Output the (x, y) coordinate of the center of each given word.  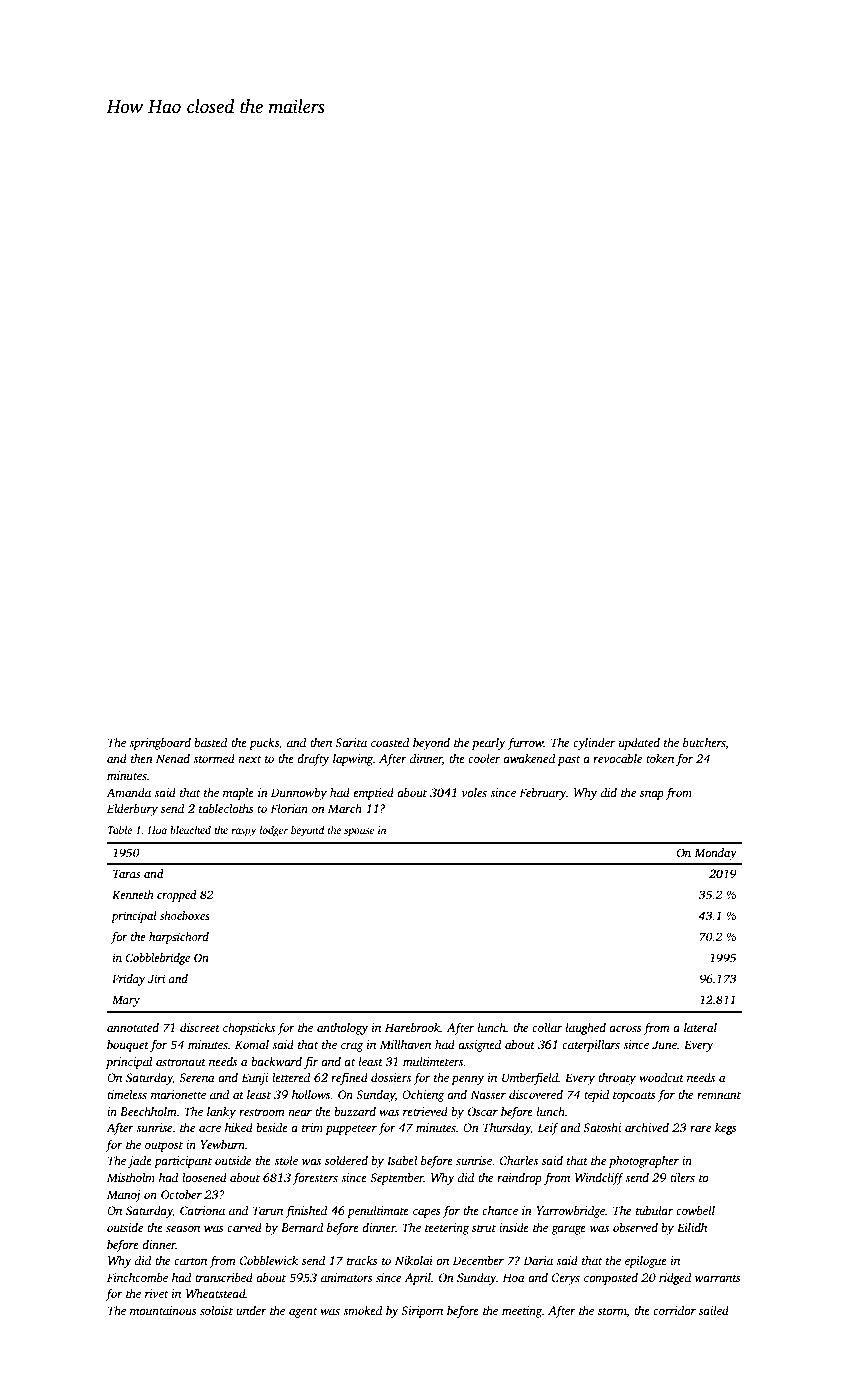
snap (652, 795)
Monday (715, 854)
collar (547, 1027)
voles (474, 792)
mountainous (163, 1310)
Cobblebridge (158, 959)
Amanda (128, 792)
